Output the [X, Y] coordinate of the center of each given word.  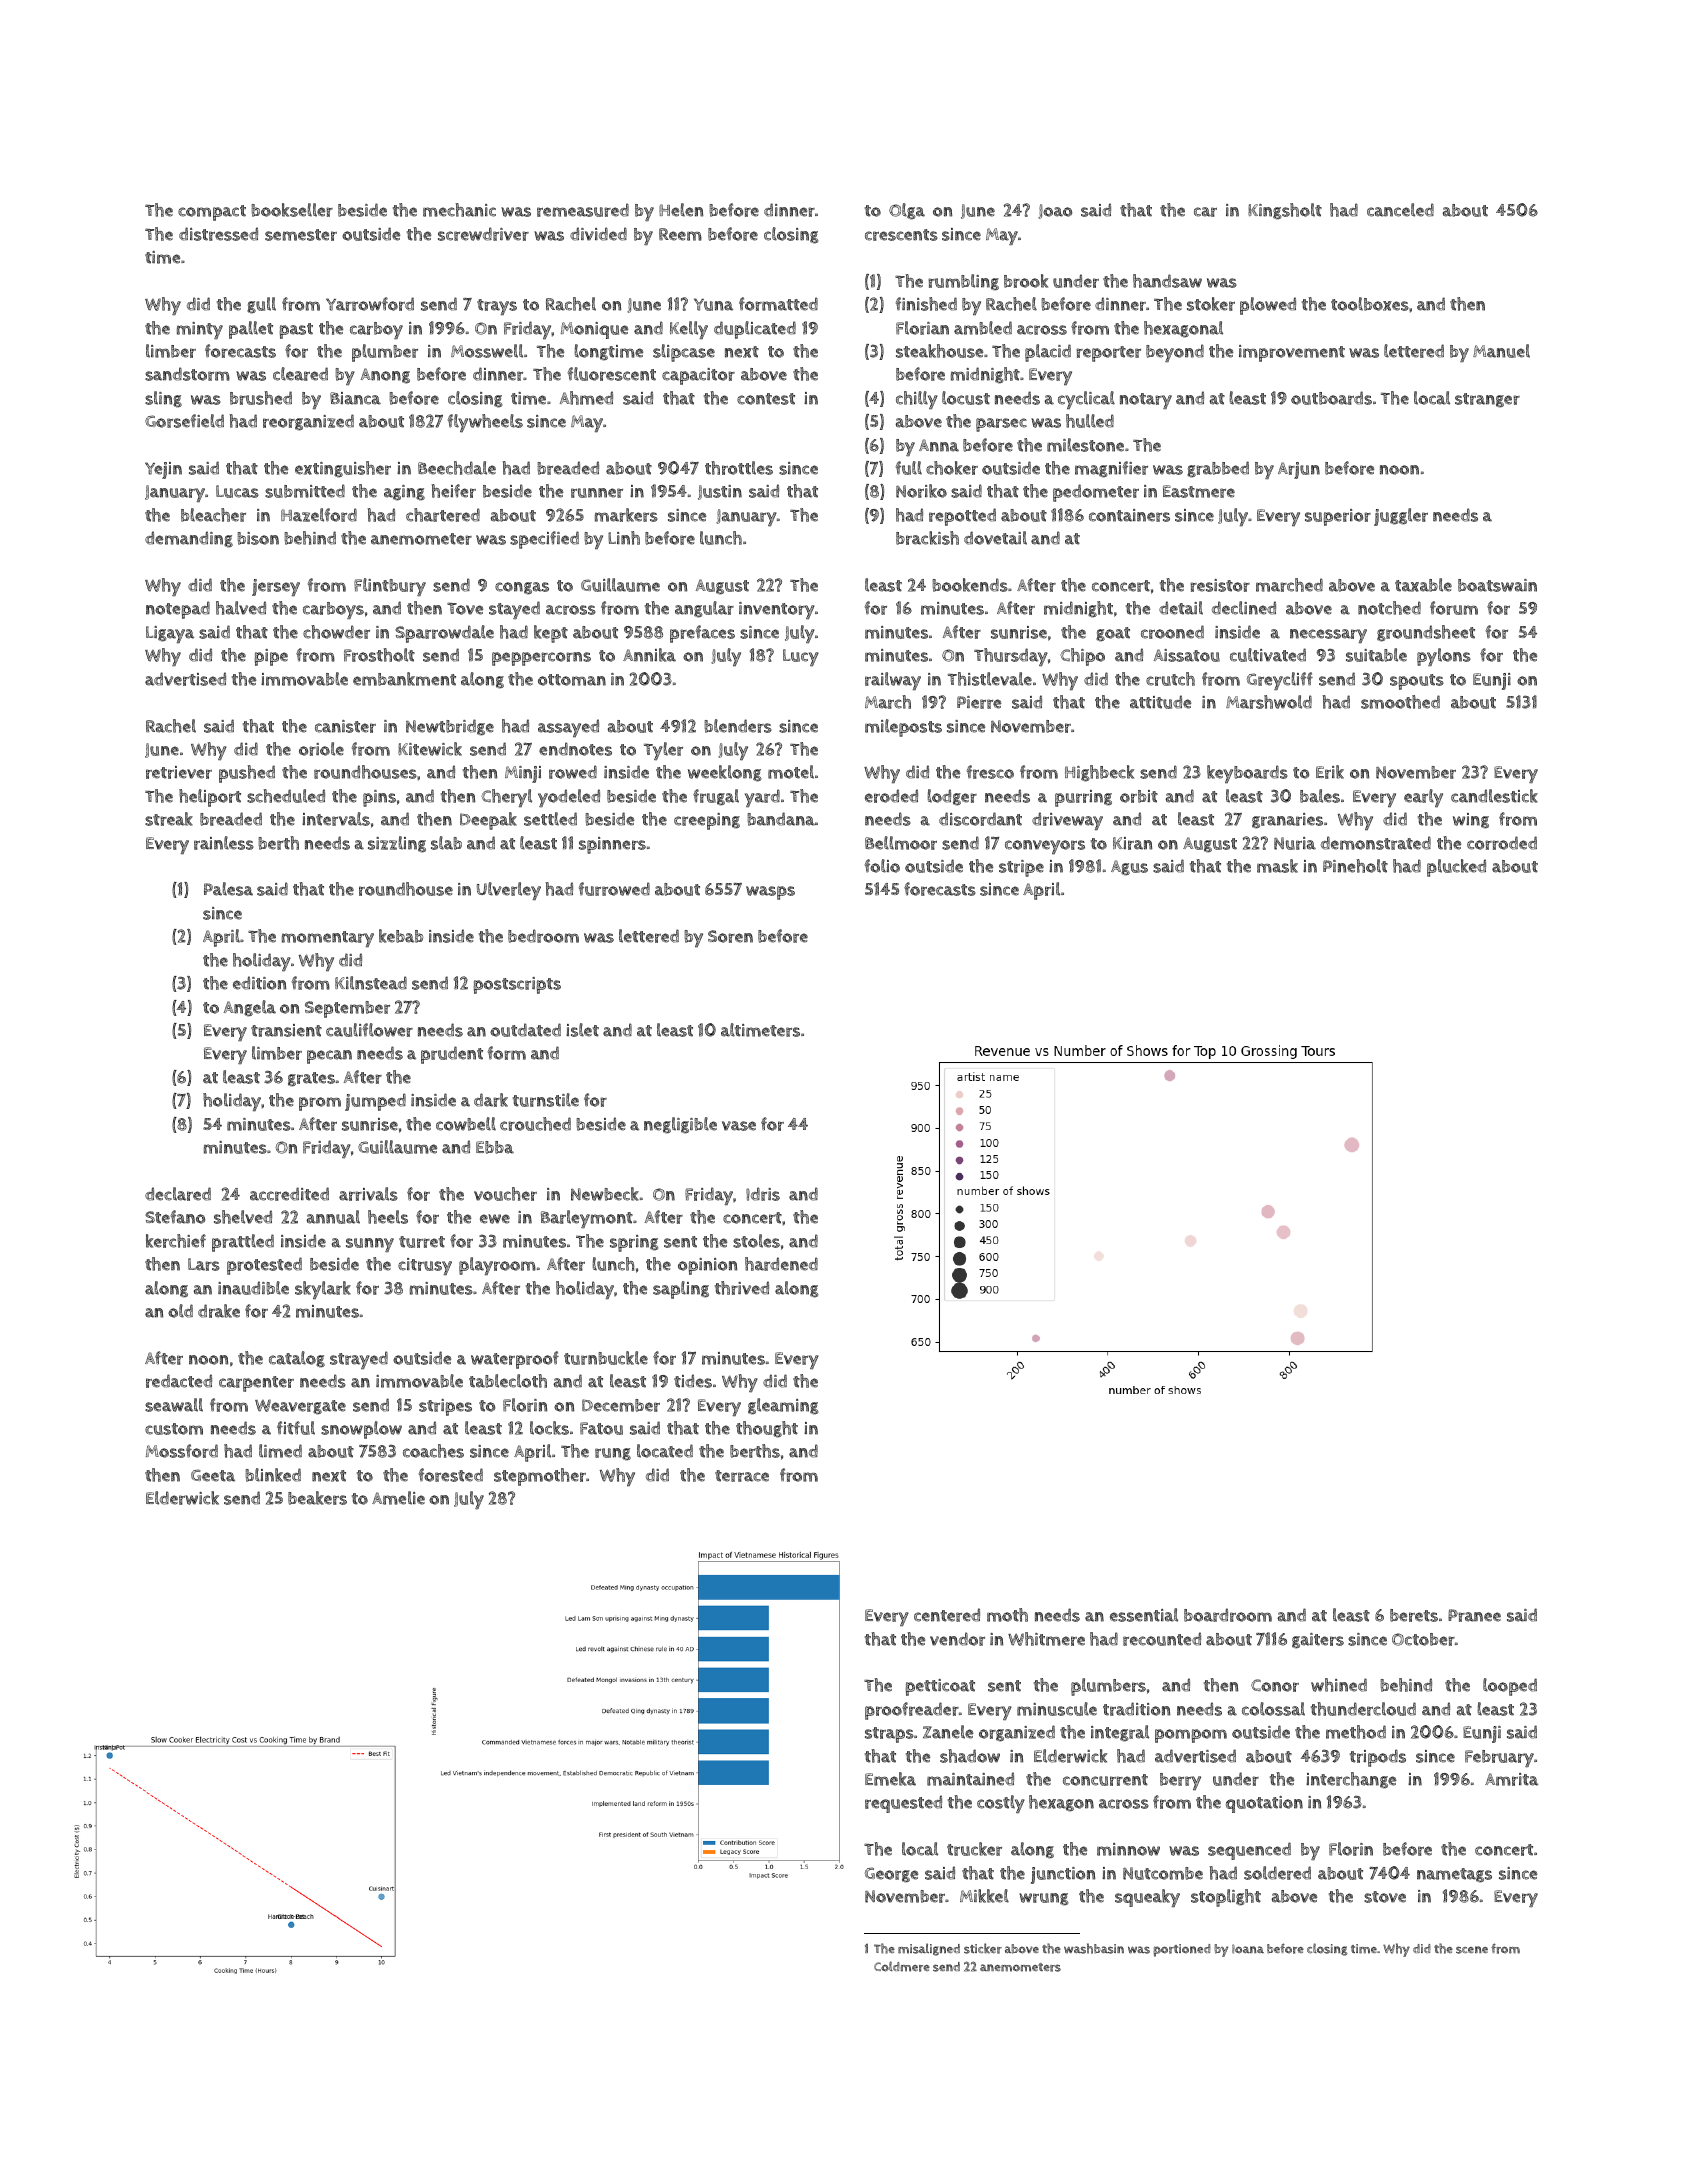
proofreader [912, 1711]
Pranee [1474, 1615]
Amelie [398, 1498]
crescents [901, 235]
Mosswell [487, 351]
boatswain [1497, 585]
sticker [983, 1948]
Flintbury [390, 587]
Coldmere [902, 1966]
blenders [738, 726]
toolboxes [1370, 304]
